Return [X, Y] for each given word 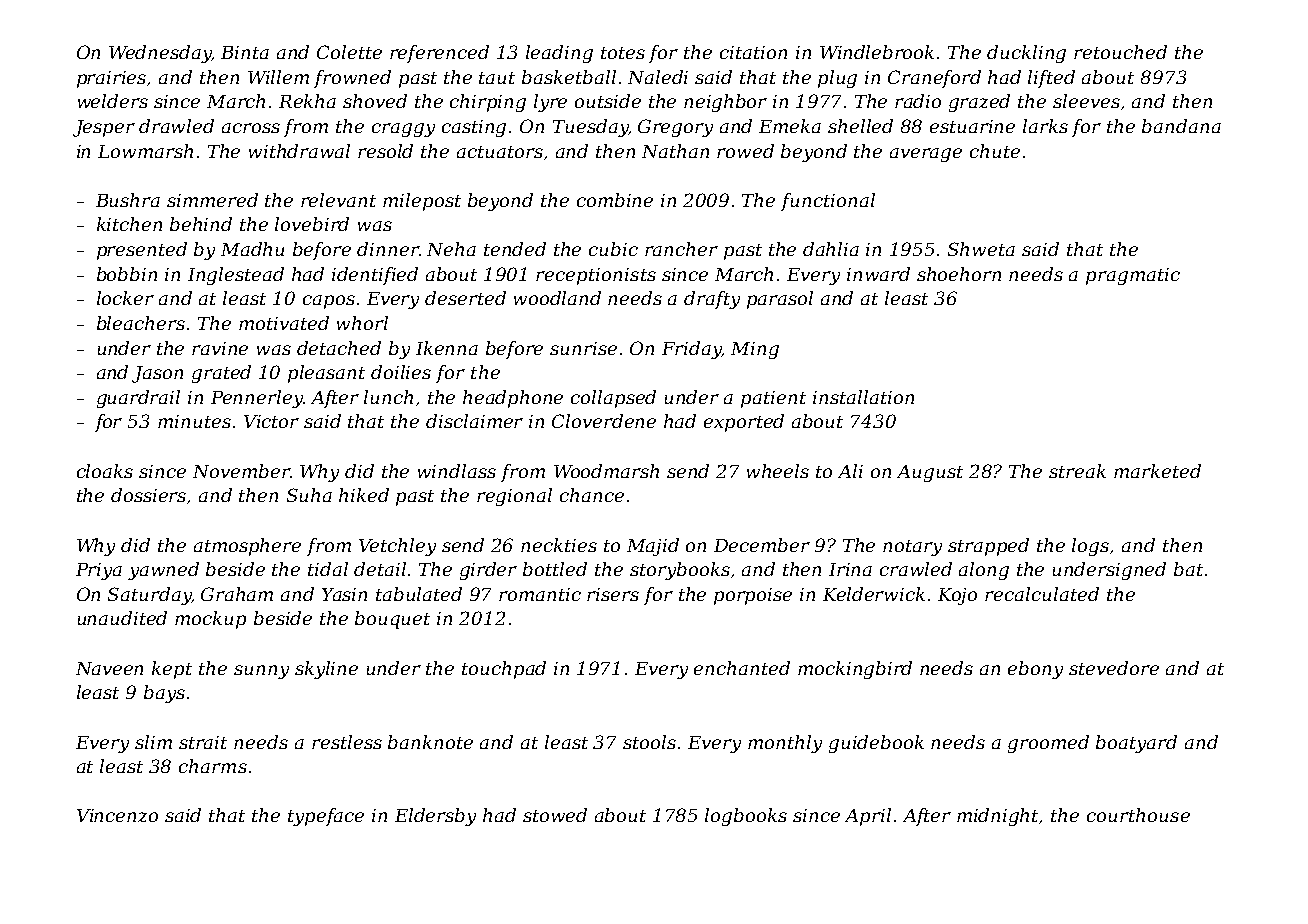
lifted [1051, 79]
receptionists [596, 276]
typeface [326, 817]
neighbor [725, 103]
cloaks [105, 471]
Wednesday [160, 54]
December [762, 545]
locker [125, 298]
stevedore [1114, 668]
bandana [1181, 126]
